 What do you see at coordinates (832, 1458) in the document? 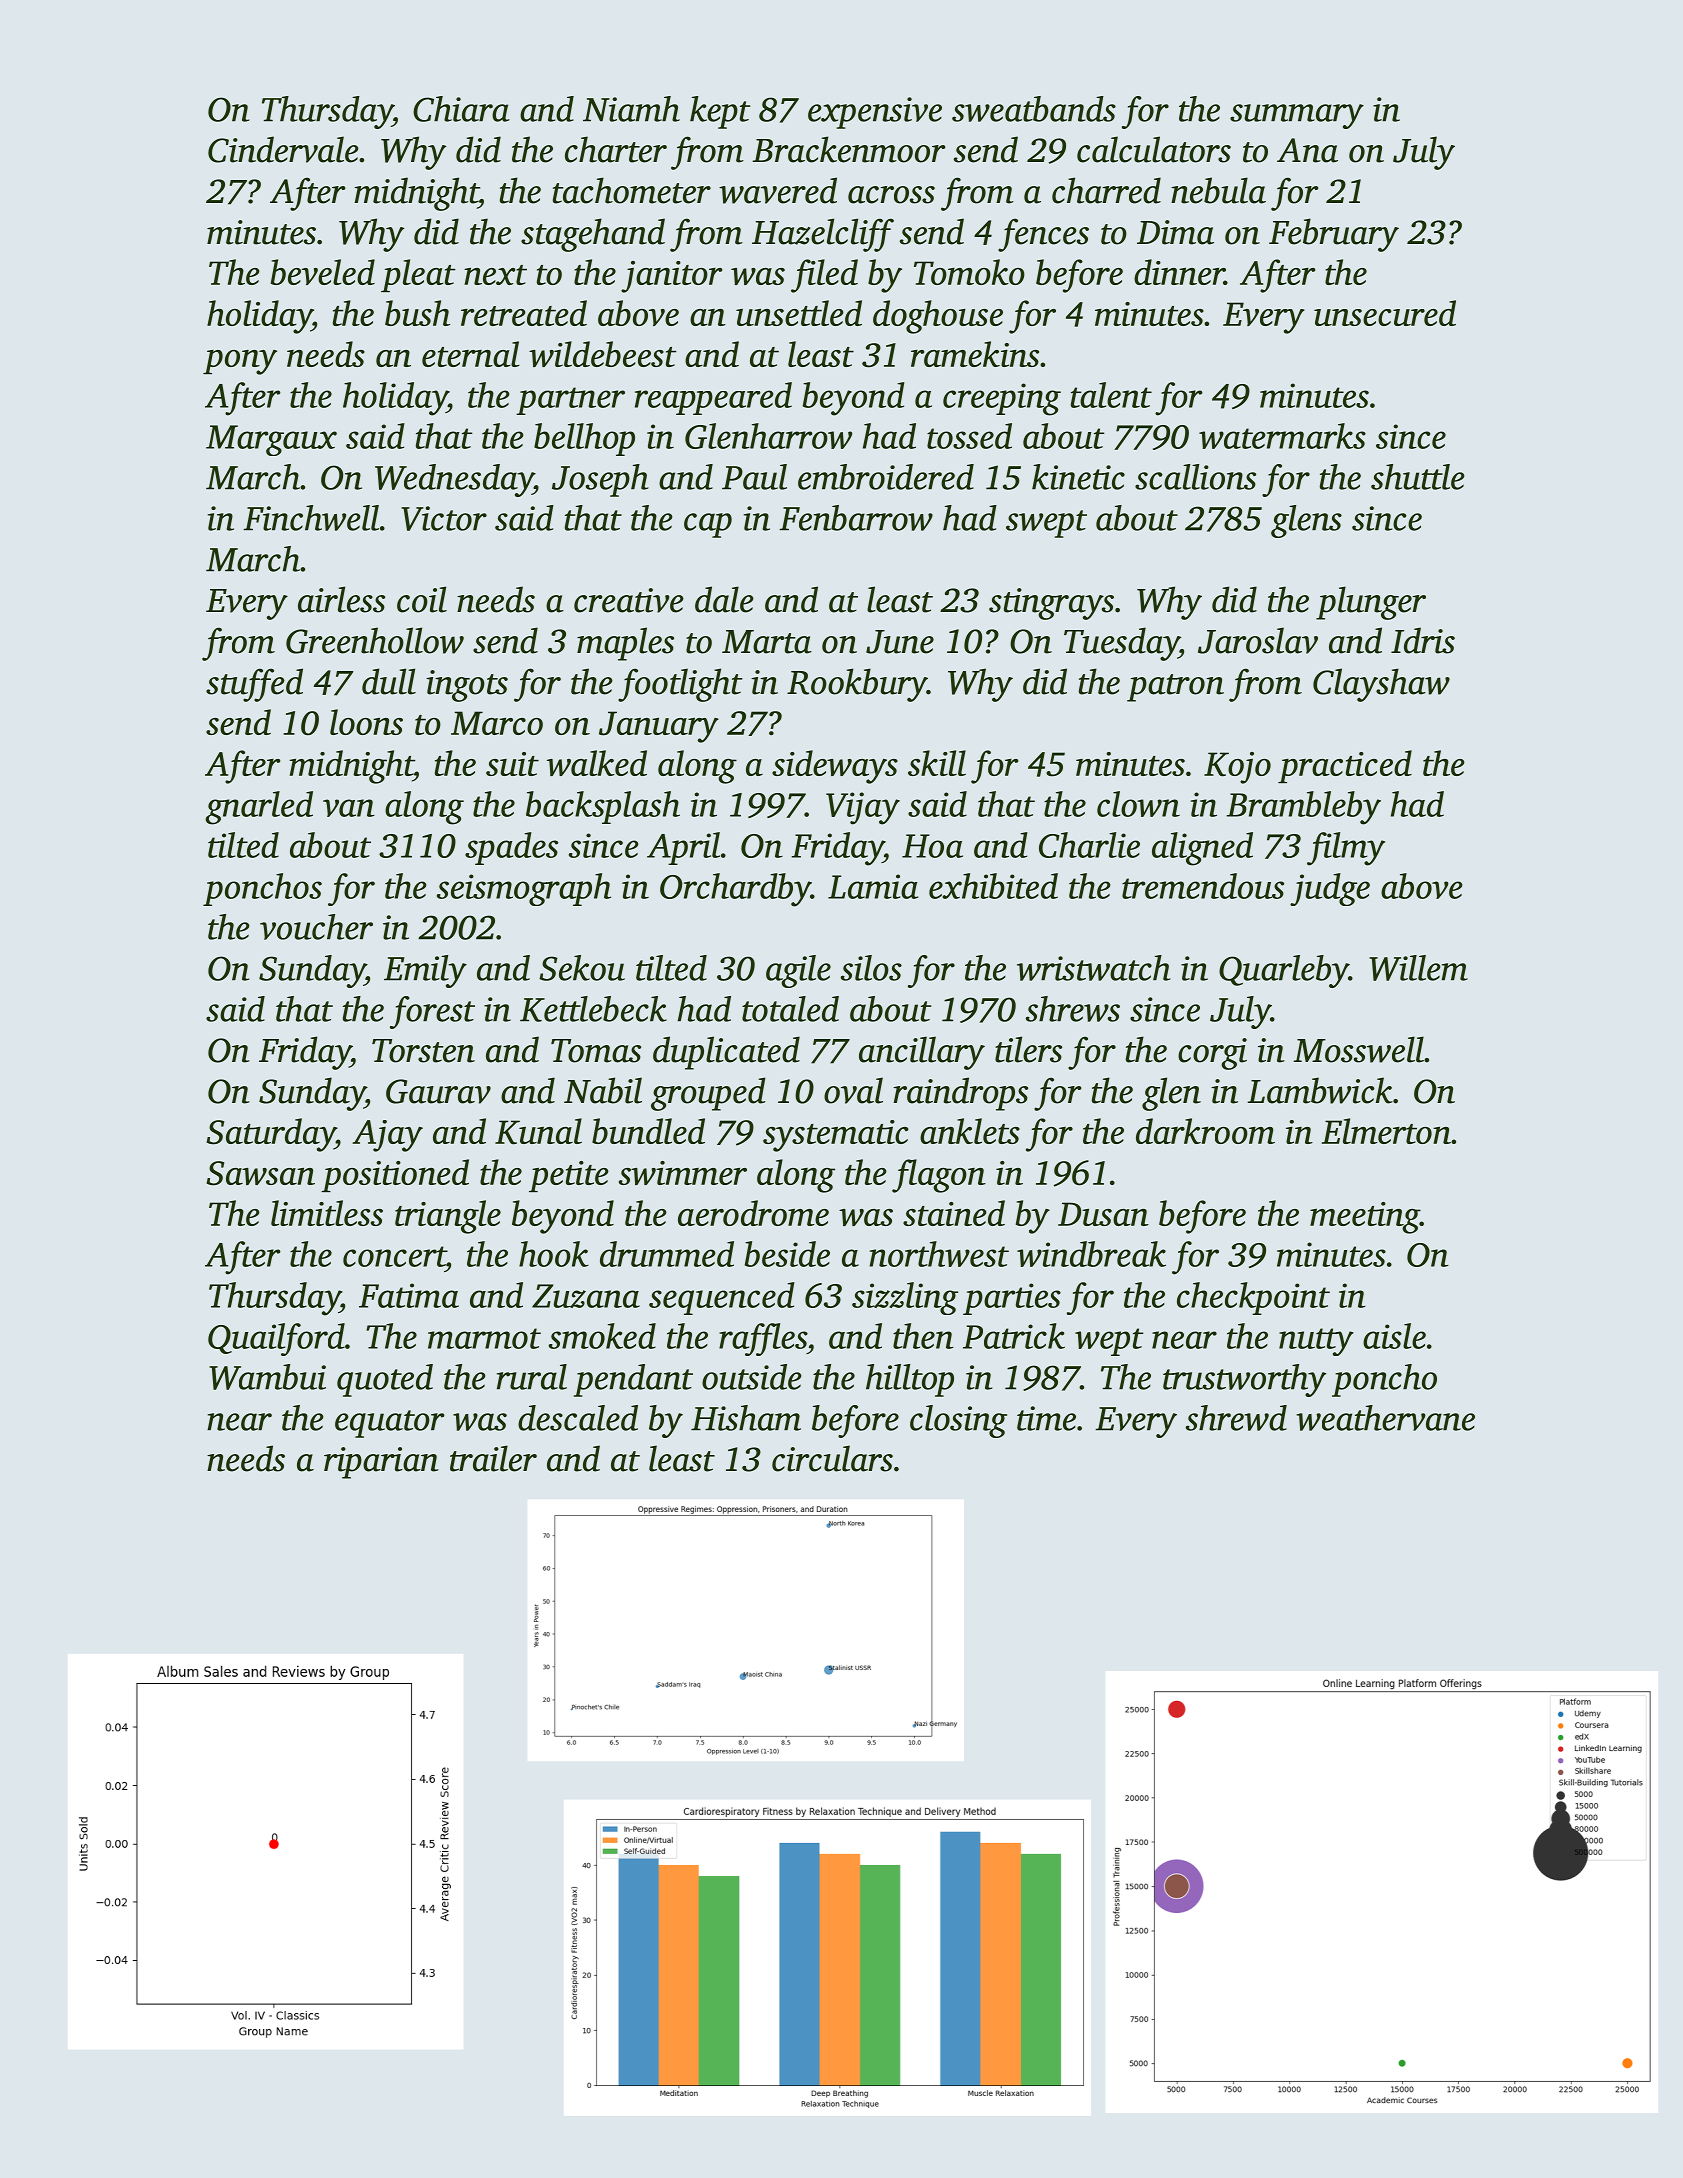
I see `circulars` at bounding box center [832, 1458].
